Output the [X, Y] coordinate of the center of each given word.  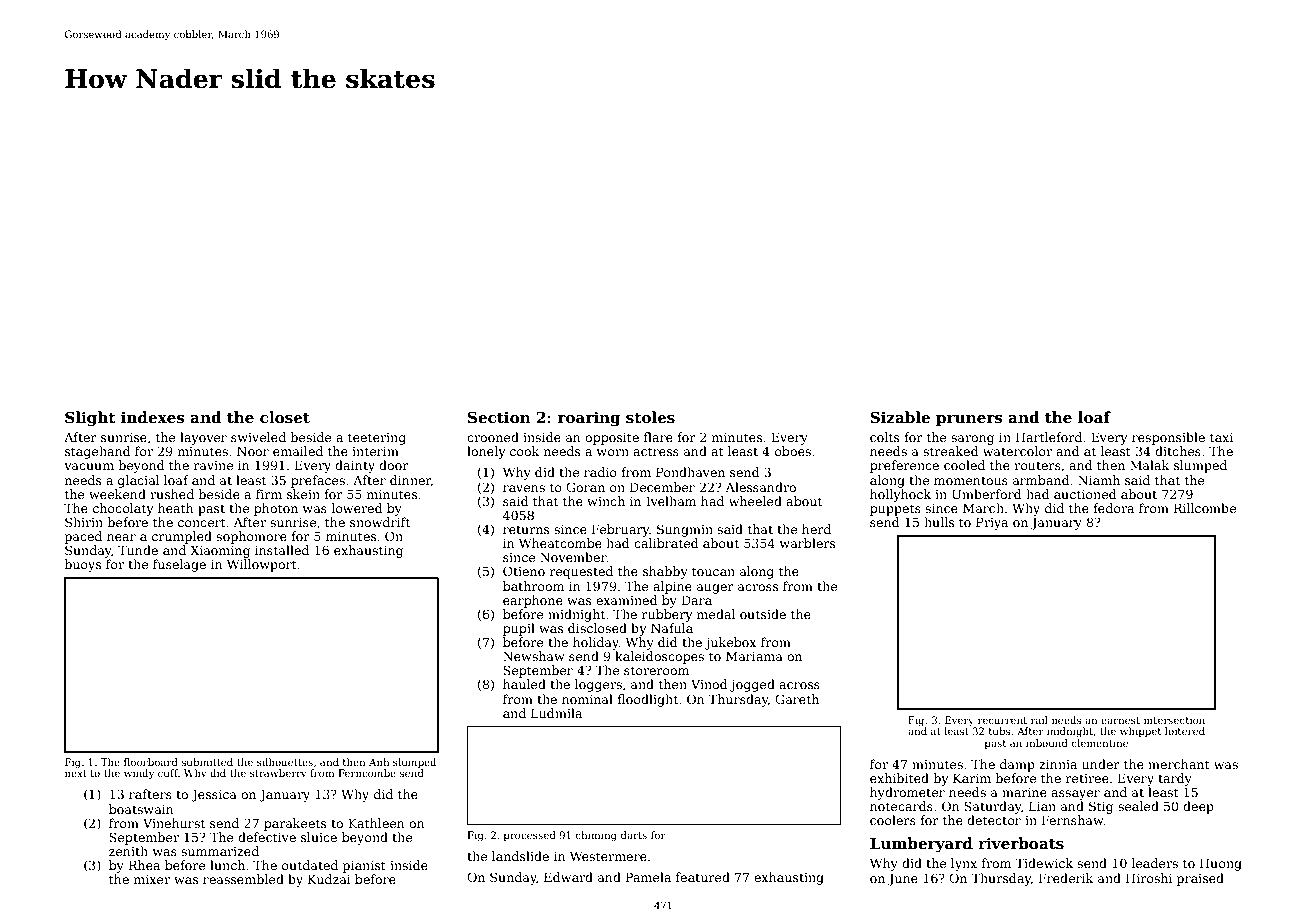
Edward [568, 877]
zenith [128, 851]
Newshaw [534, 656]
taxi [1221, 437]
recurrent [1002, 720]
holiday [596, 643]
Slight [90, 419]
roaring [589, 419]
